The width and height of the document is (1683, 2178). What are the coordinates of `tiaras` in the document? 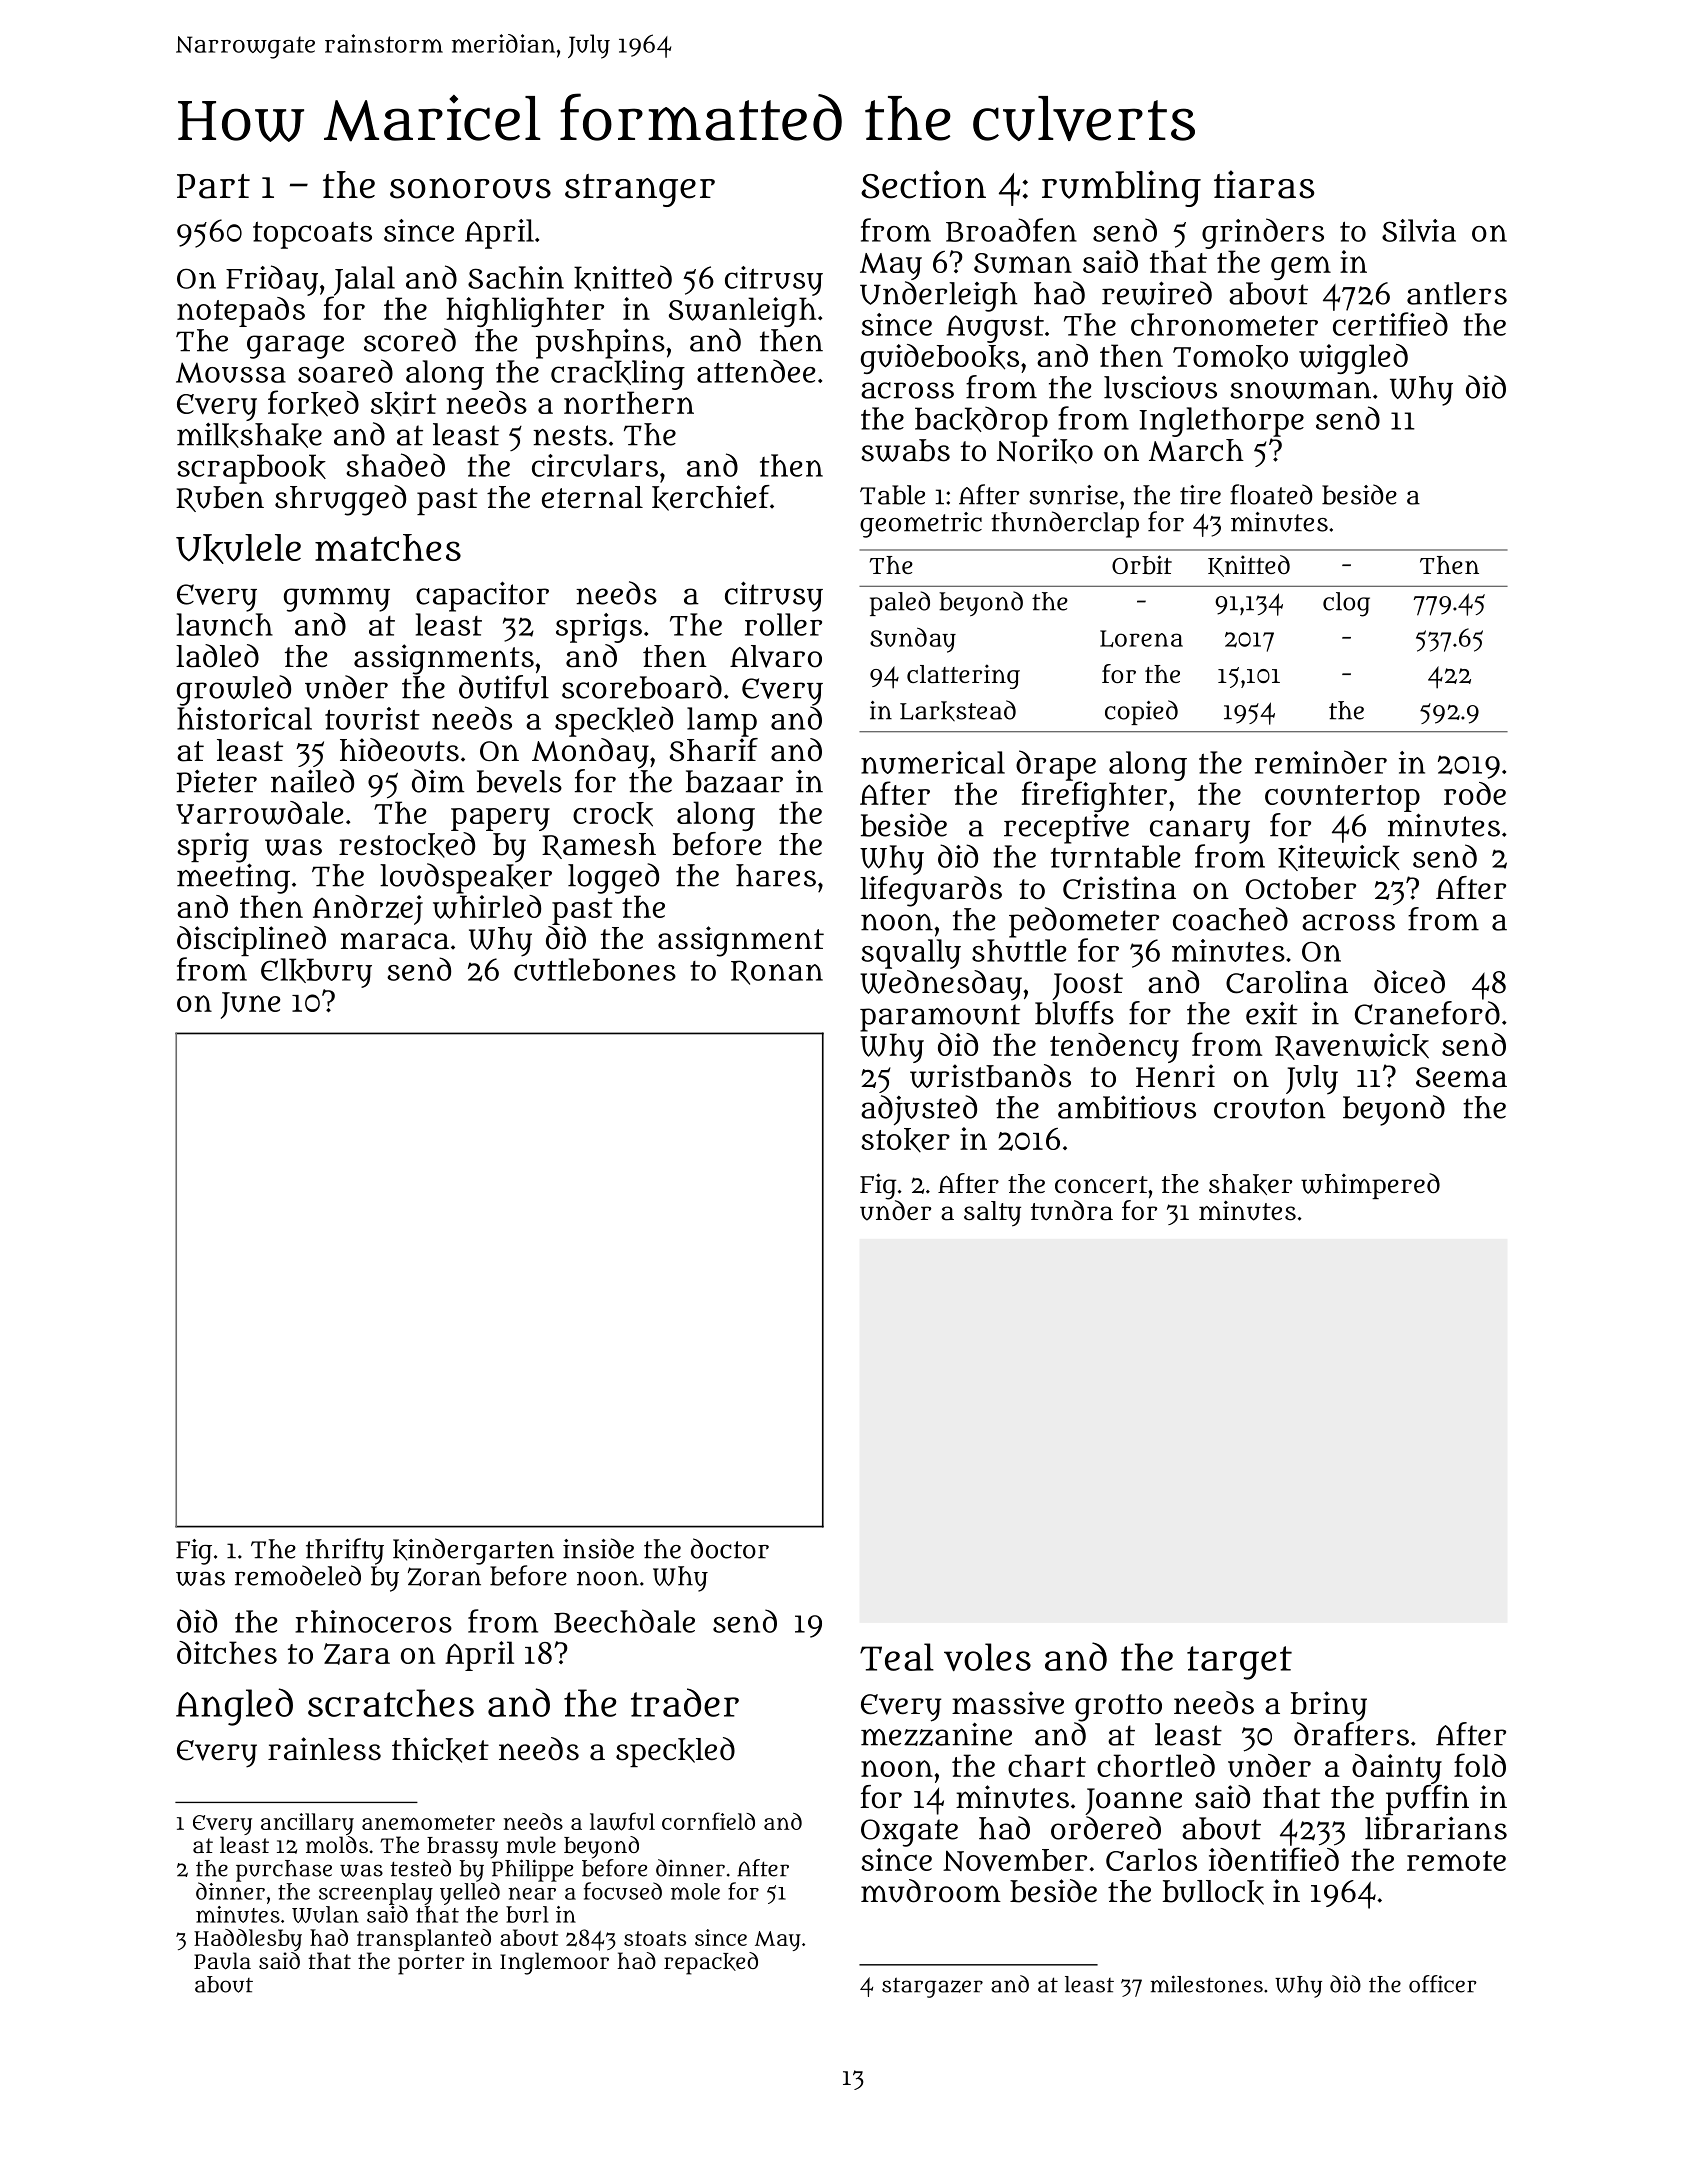 It's located at (1264, 184).
